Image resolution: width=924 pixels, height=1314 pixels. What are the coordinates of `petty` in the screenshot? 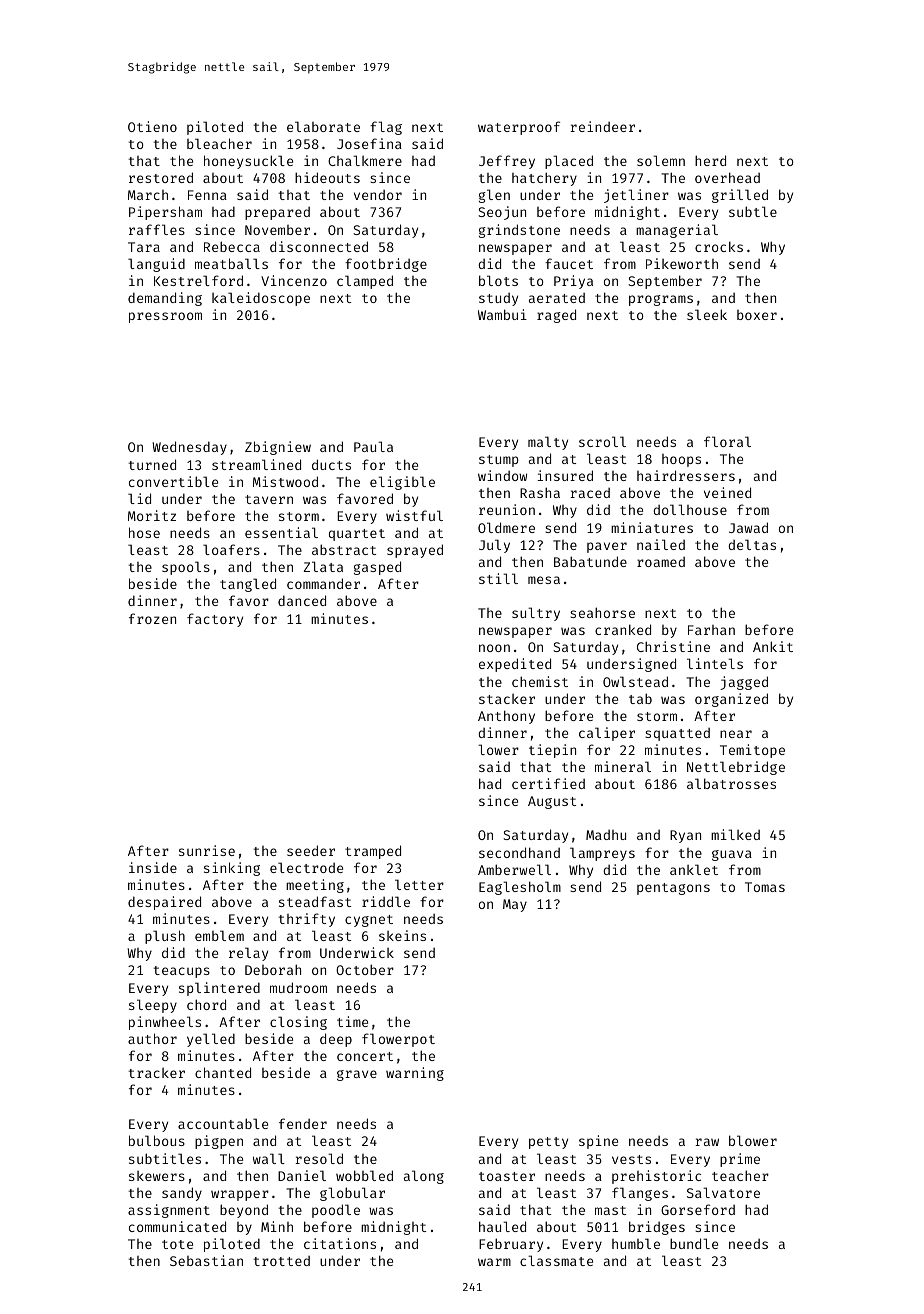 It's located at (548, 1143).
